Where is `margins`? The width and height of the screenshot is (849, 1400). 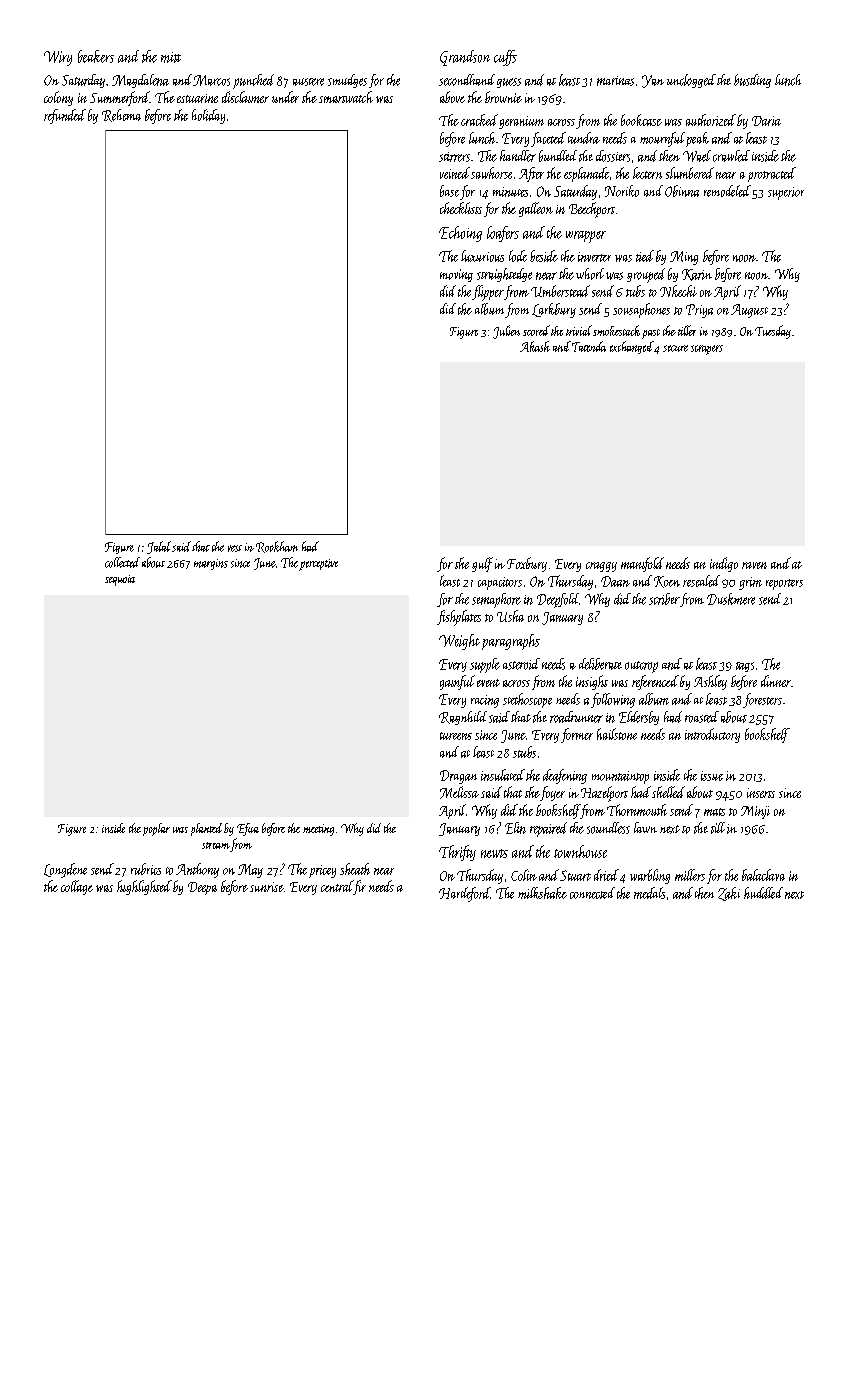
margins is located at coordinates (211, 564).
